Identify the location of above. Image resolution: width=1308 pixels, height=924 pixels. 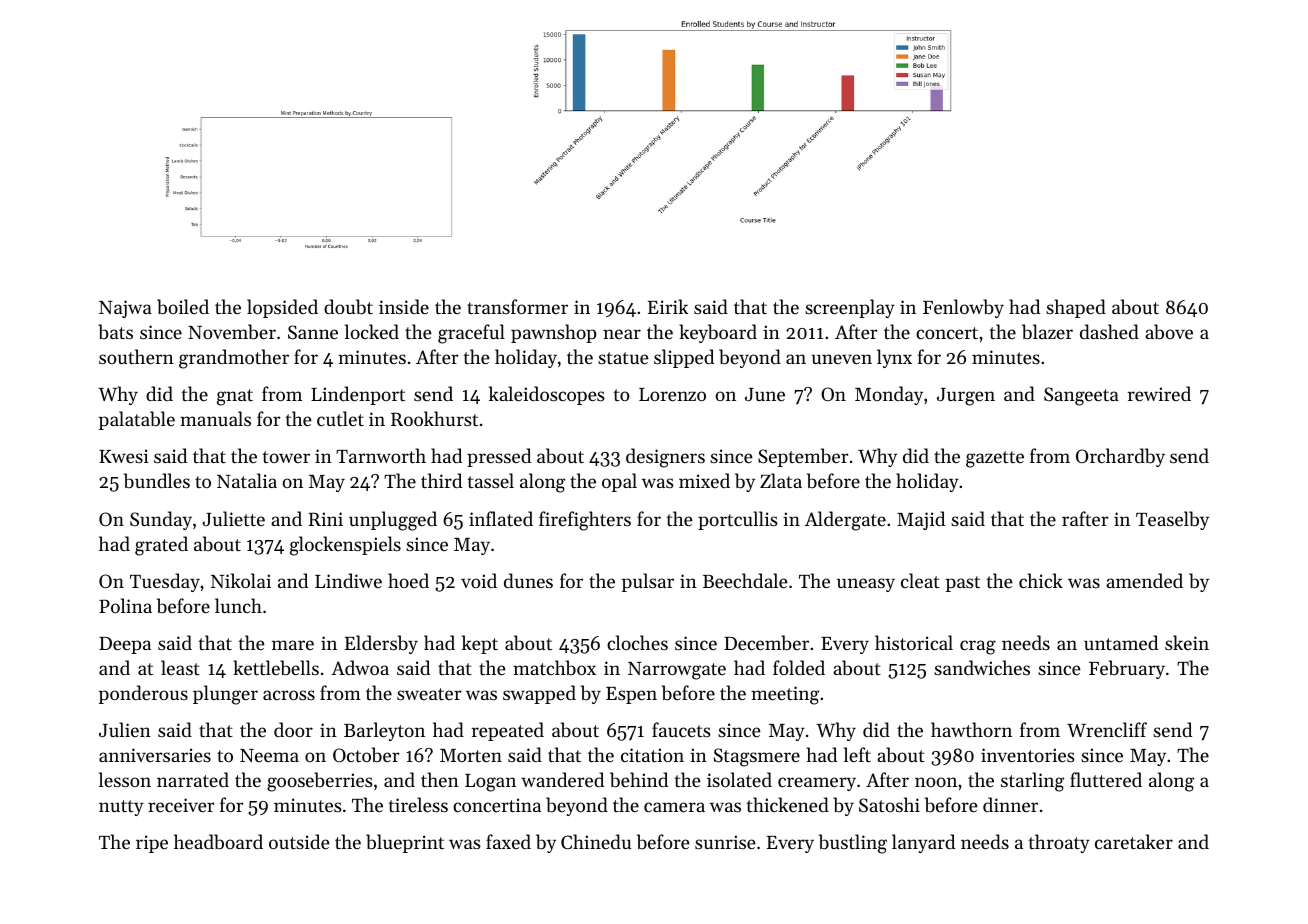
(1169, 332).
